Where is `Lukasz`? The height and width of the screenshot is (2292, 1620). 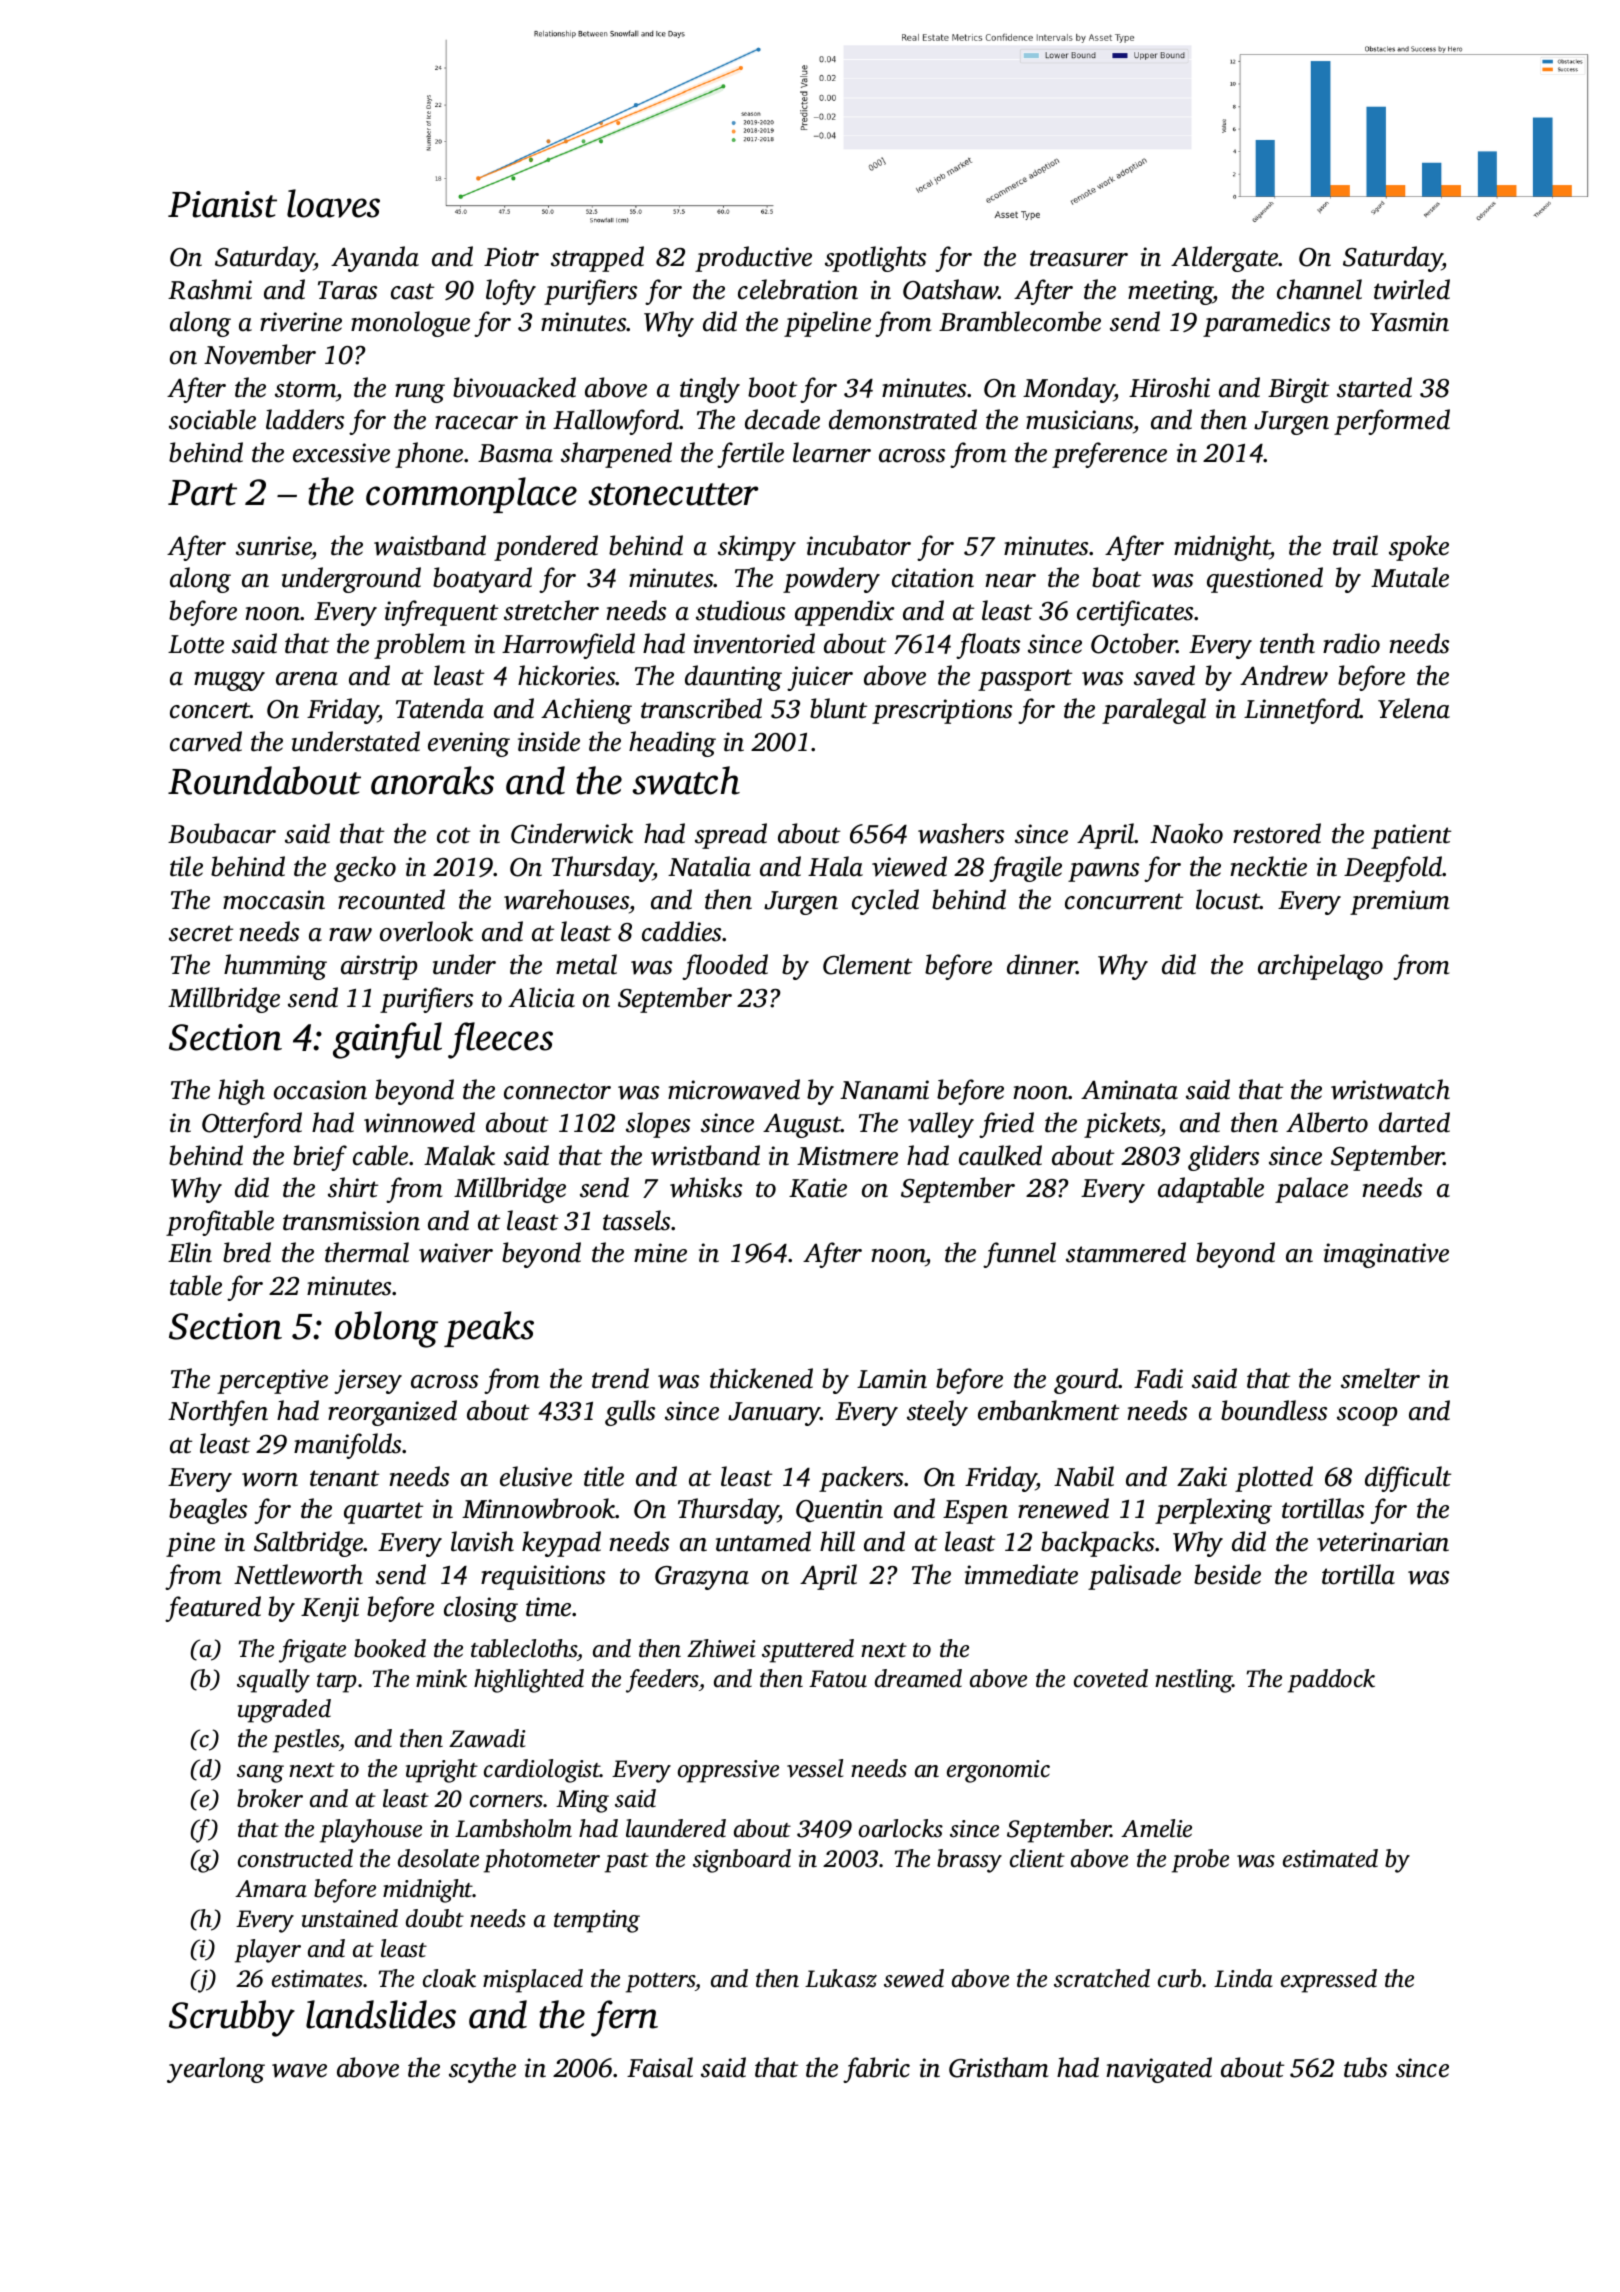
Lukasz is located at coordinates (841, 1978).
